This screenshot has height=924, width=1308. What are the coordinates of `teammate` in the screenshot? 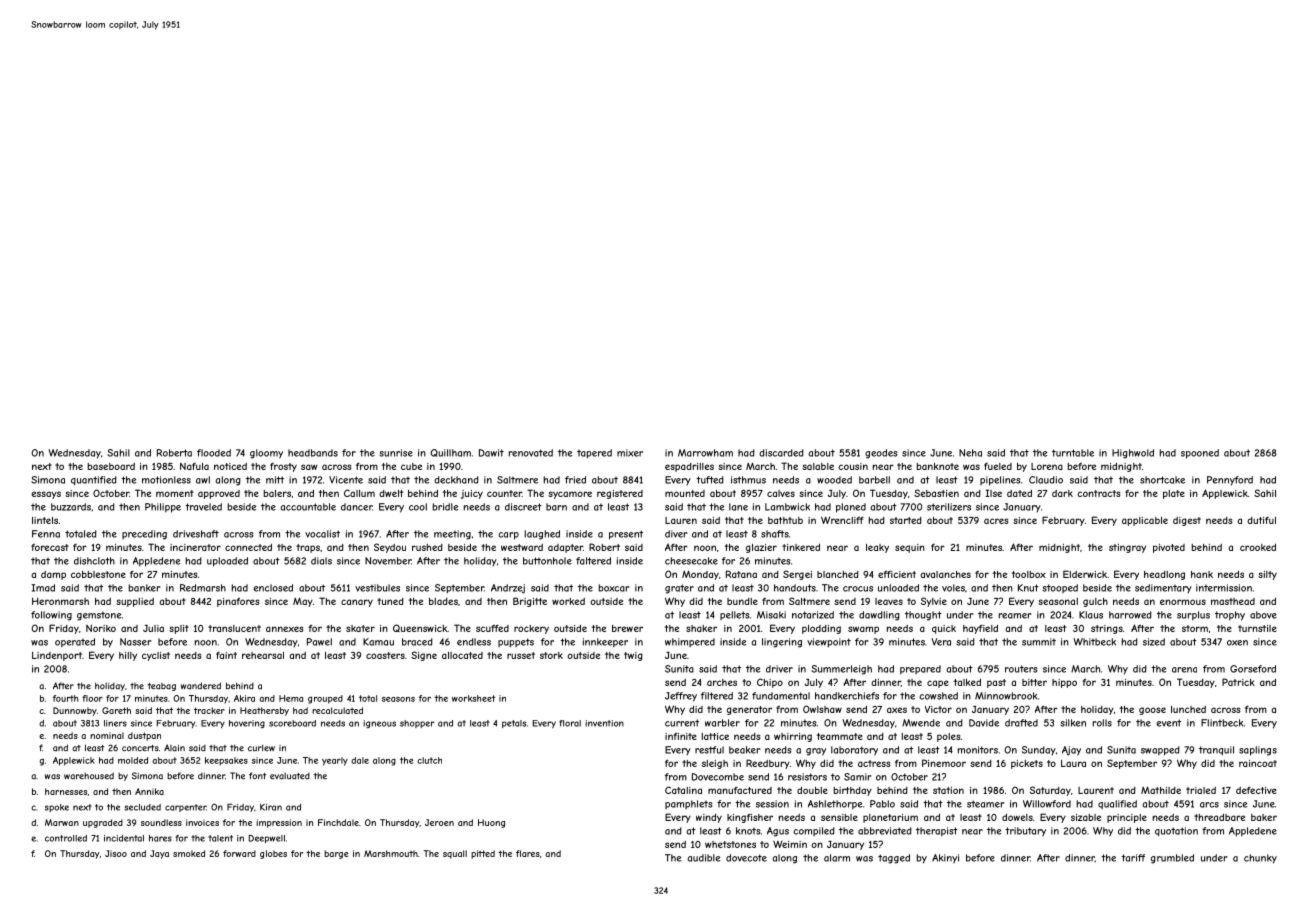 It's located at (840, 736).
